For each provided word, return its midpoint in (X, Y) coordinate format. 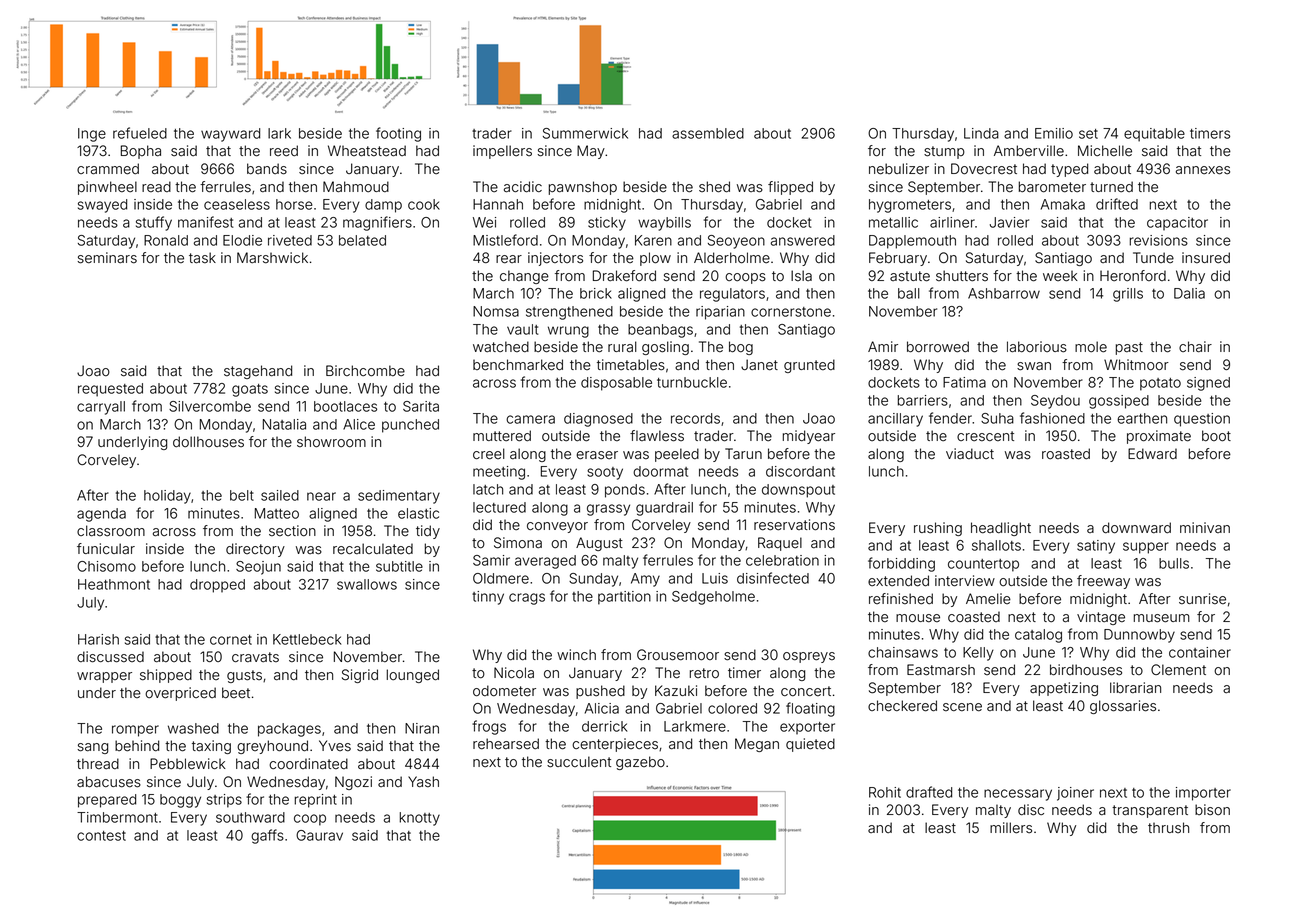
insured (1206, 258)
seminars (107, 258)
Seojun (258, 568)
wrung (568, 332)
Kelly (978, 654)
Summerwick (585, 133)
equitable (1154, 135)
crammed (108, 169)
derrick (604, 726)
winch (576, 654)
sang (92, 748)
